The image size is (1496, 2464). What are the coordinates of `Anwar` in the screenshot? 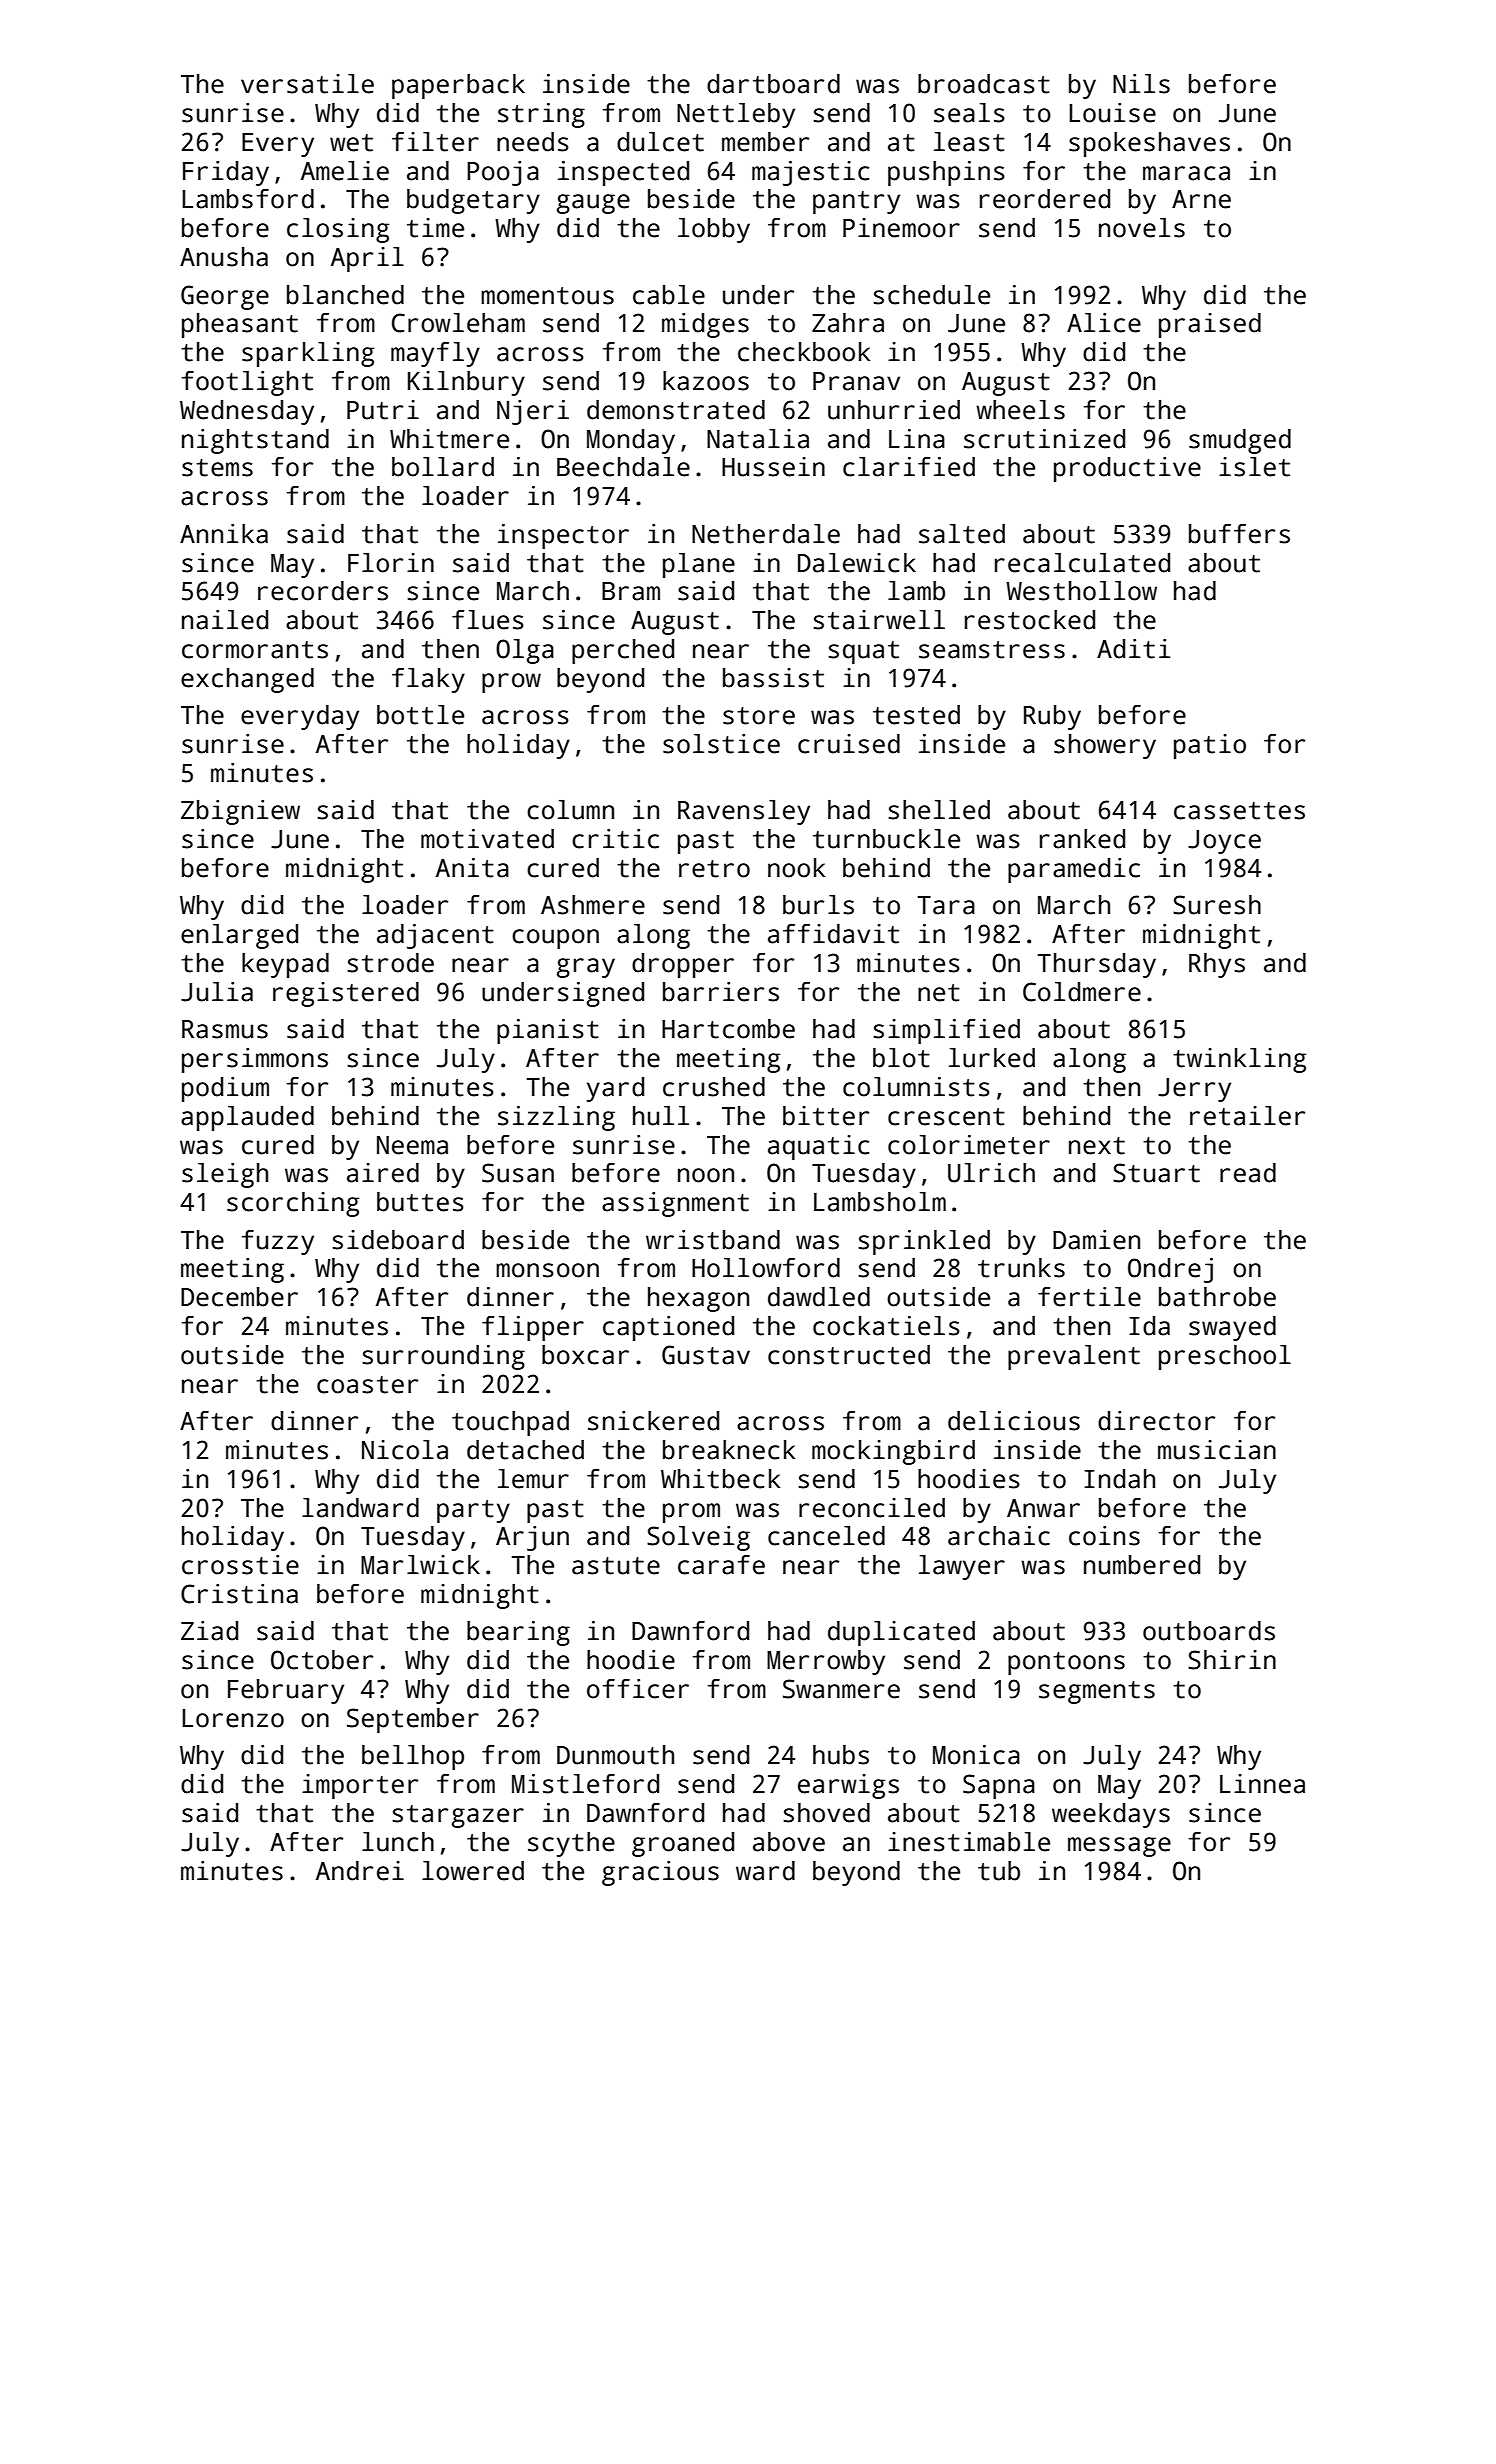 It's located at (1043, 1508).
